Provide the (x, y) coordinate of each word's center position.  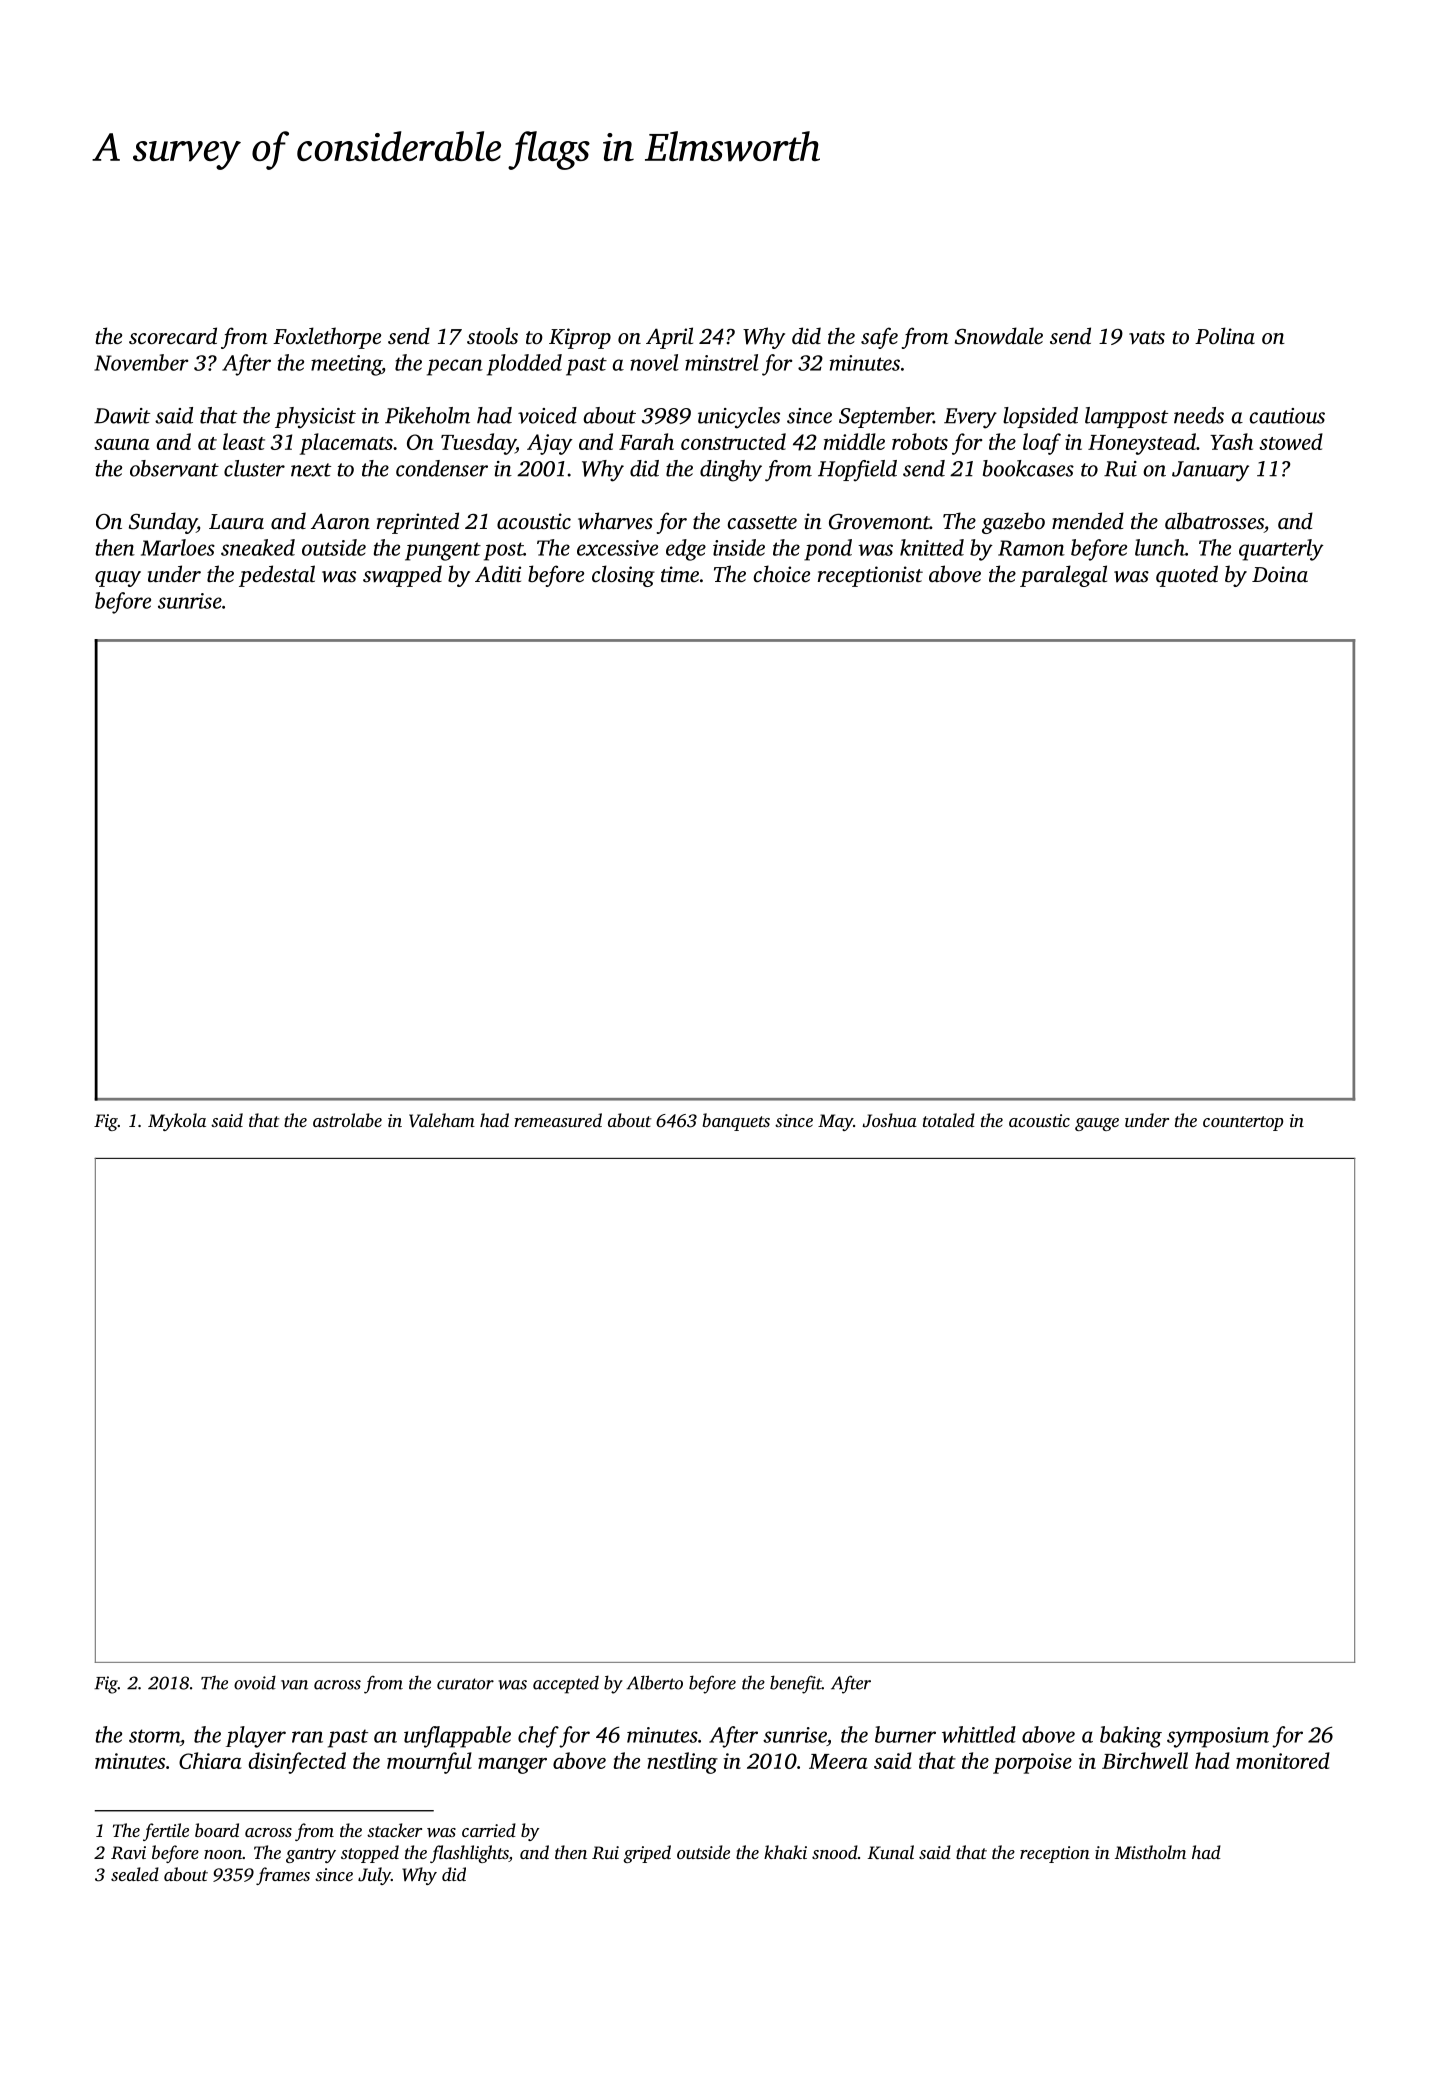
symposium (1218, 1737)
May (835, 1122)
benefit (796, 1684)
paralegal (1063, 576)
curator (465, 1684)
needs (1199, 415)
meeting (346, 365)
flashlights (469, 1854)
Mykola (177, 1122)
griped (647, 1854)
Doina (1280, 574)
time (680, 574)
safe (879, 338)
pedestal (277, 576)
